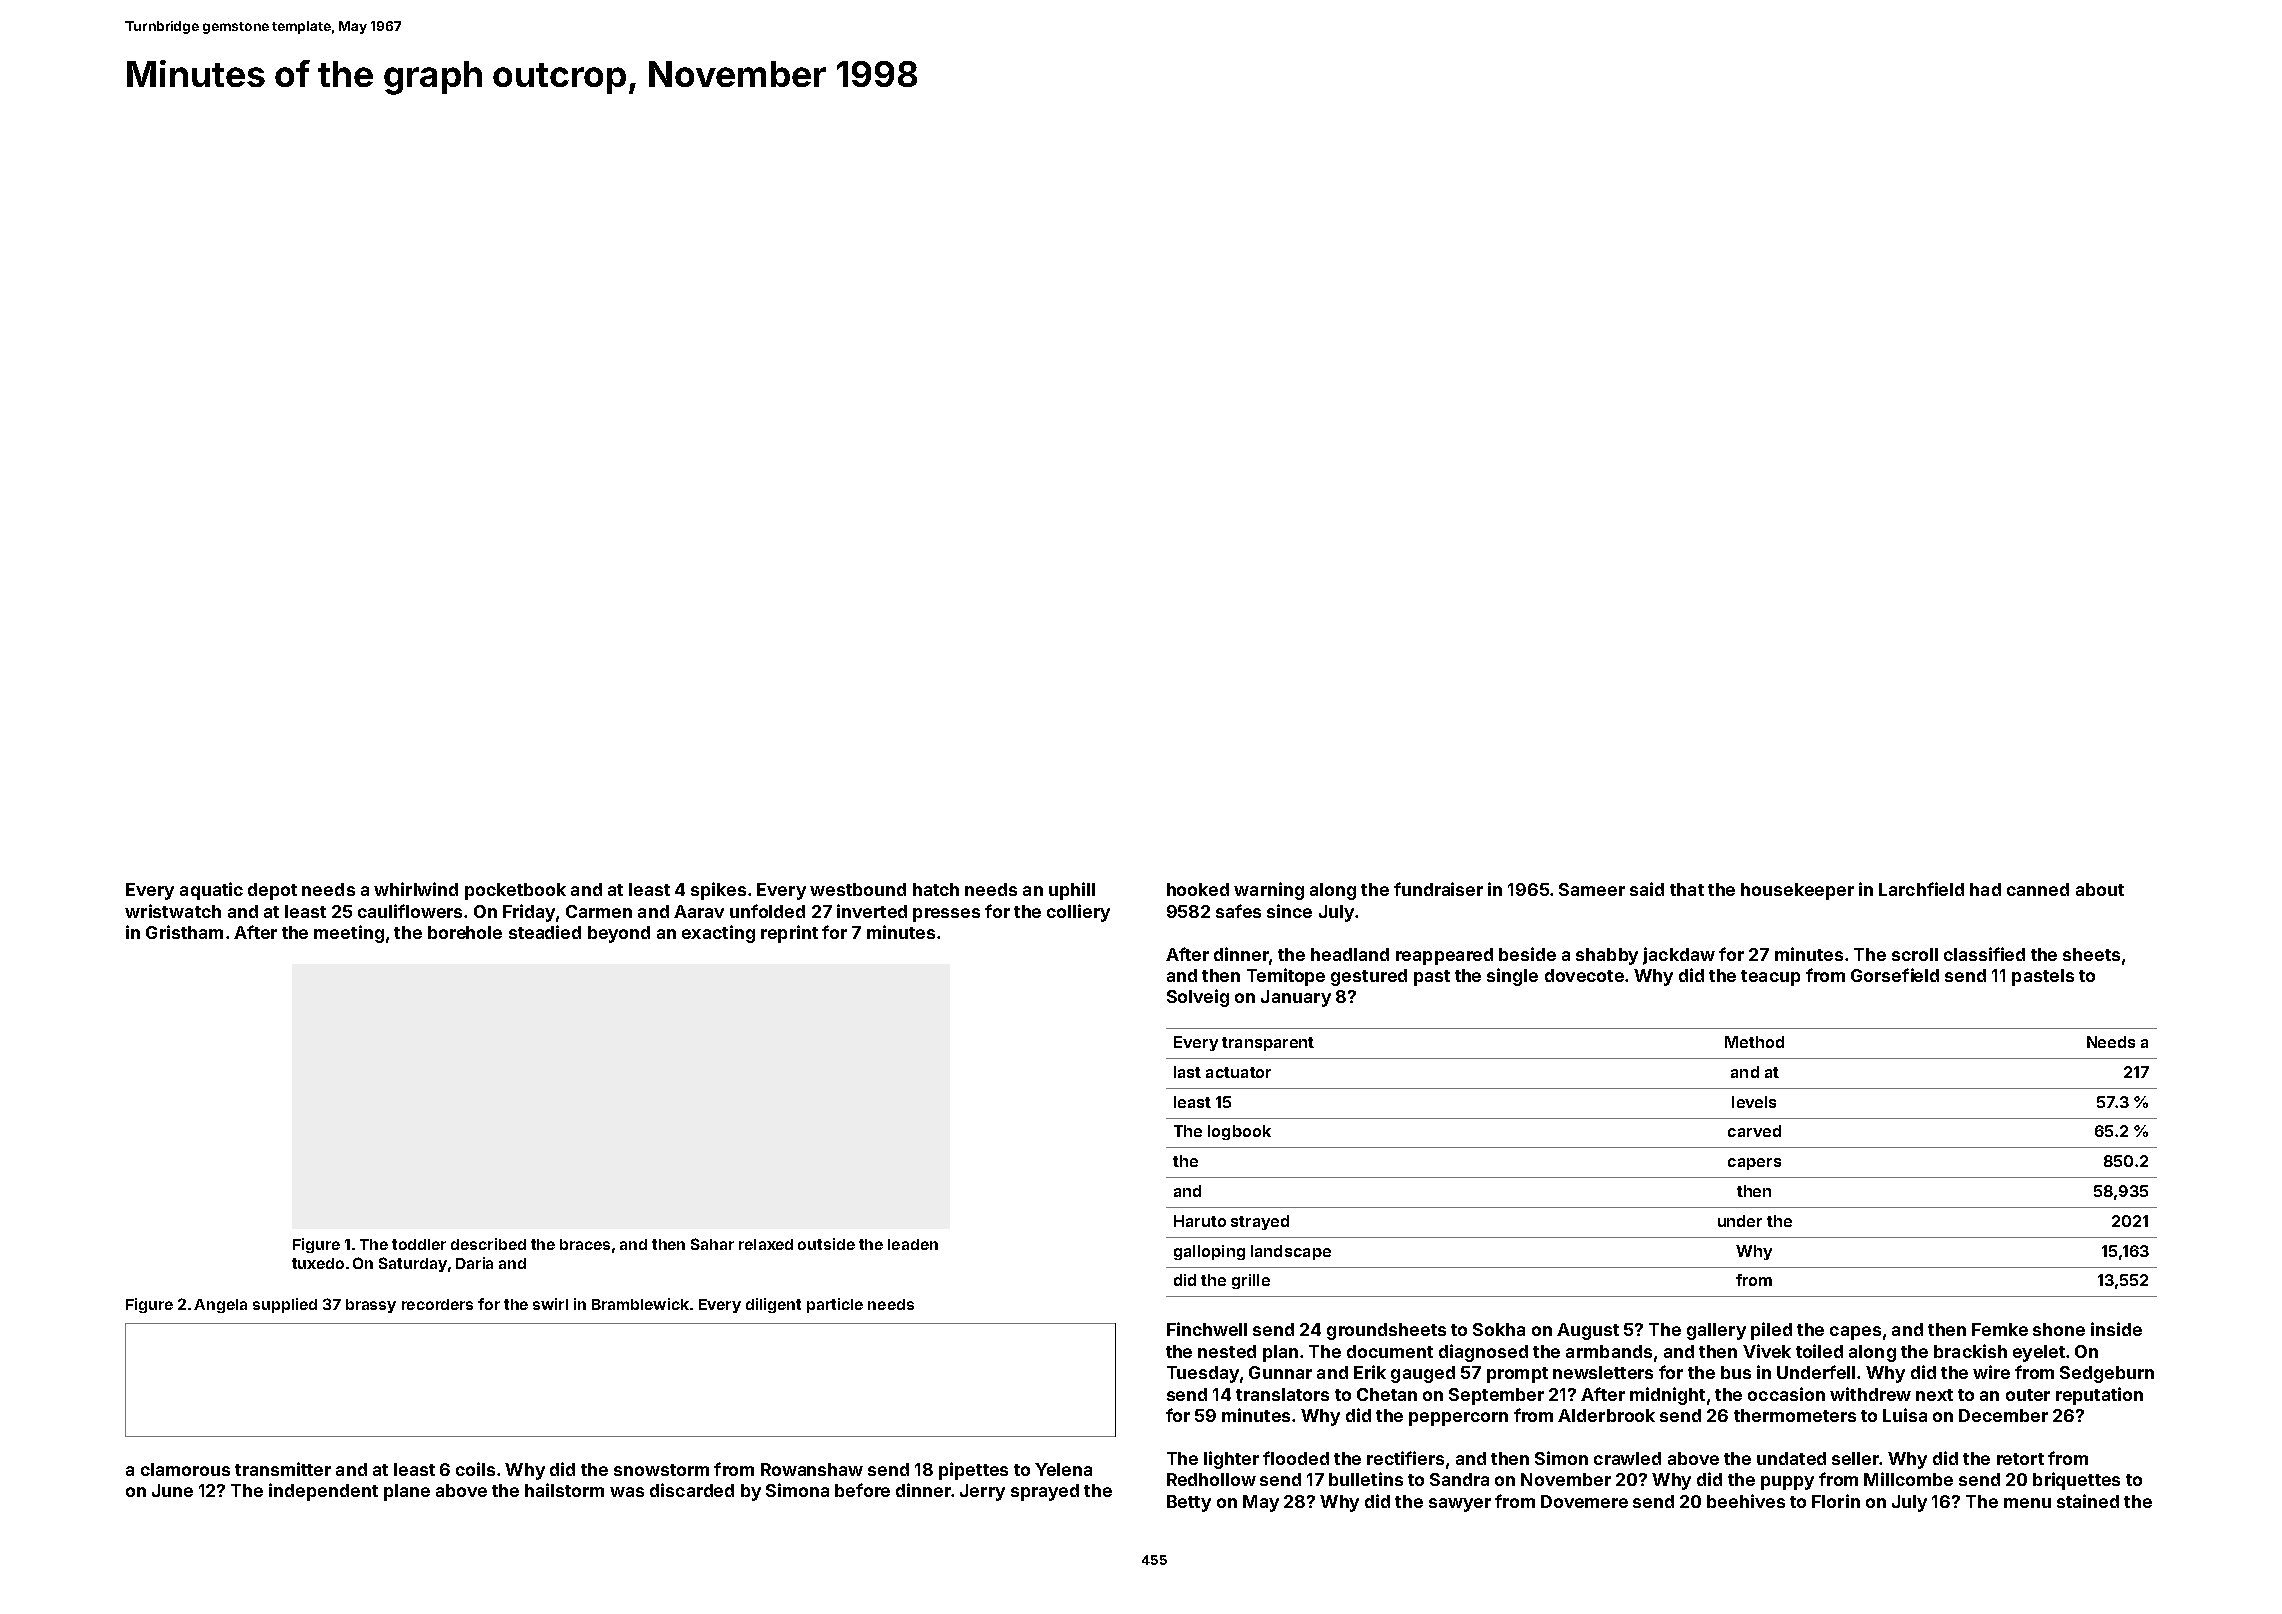 The width and height of the screenshot is (2282, 1614). I want to click on landscape, so click(1291, 1252).
